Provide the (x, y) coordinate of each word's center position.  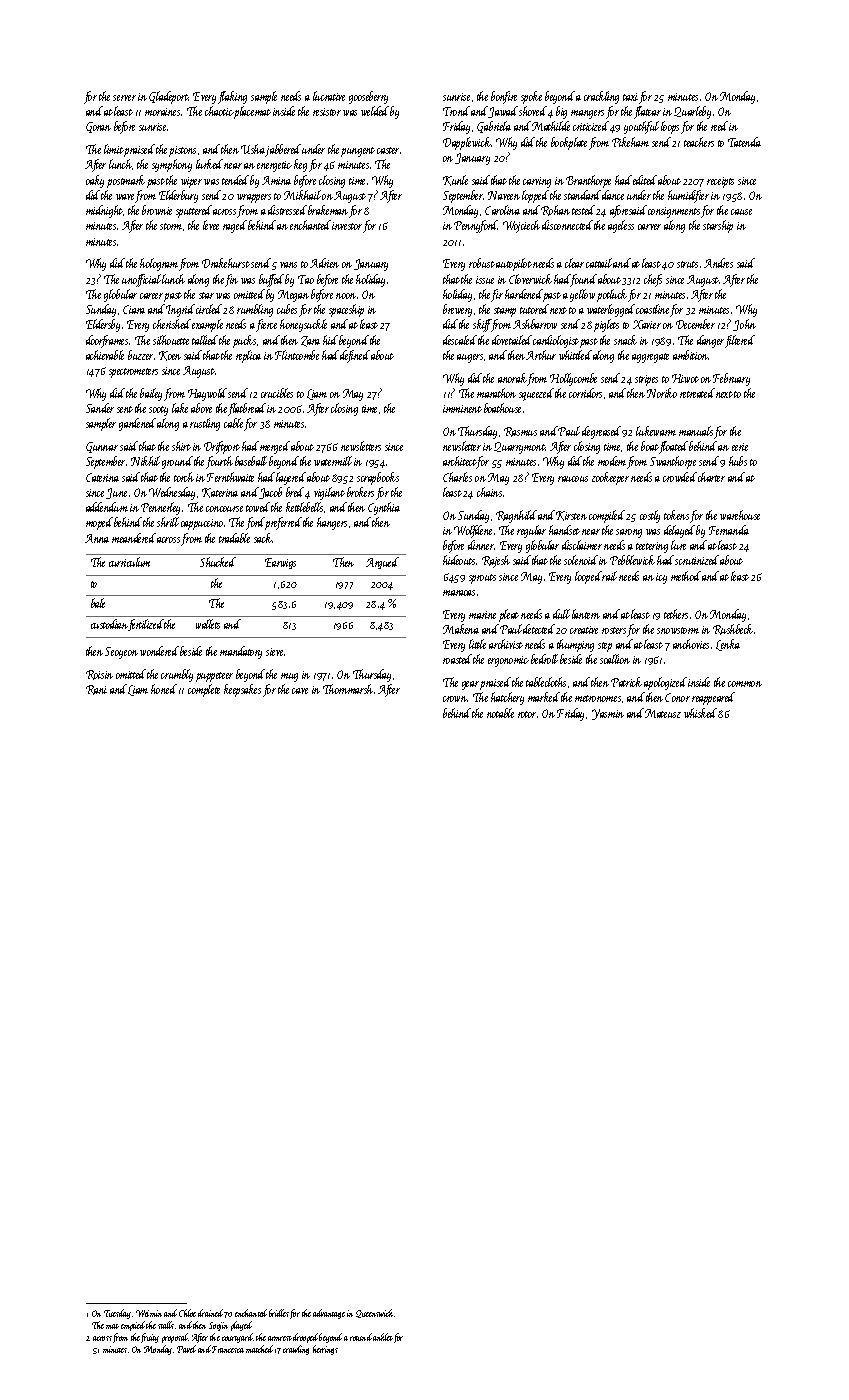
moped (99, 523)
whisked (700, 713)
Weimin (149, 1313)
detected (539, 629)
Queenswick (374, 1313)
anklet (383, 1337)
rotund (361, 1337)
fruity (150, 1338)
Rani (96, 690)
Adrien (324, 263)
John (744, 325)
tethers (676, 614)
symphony (172, 165)
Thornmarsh (348, 689)
